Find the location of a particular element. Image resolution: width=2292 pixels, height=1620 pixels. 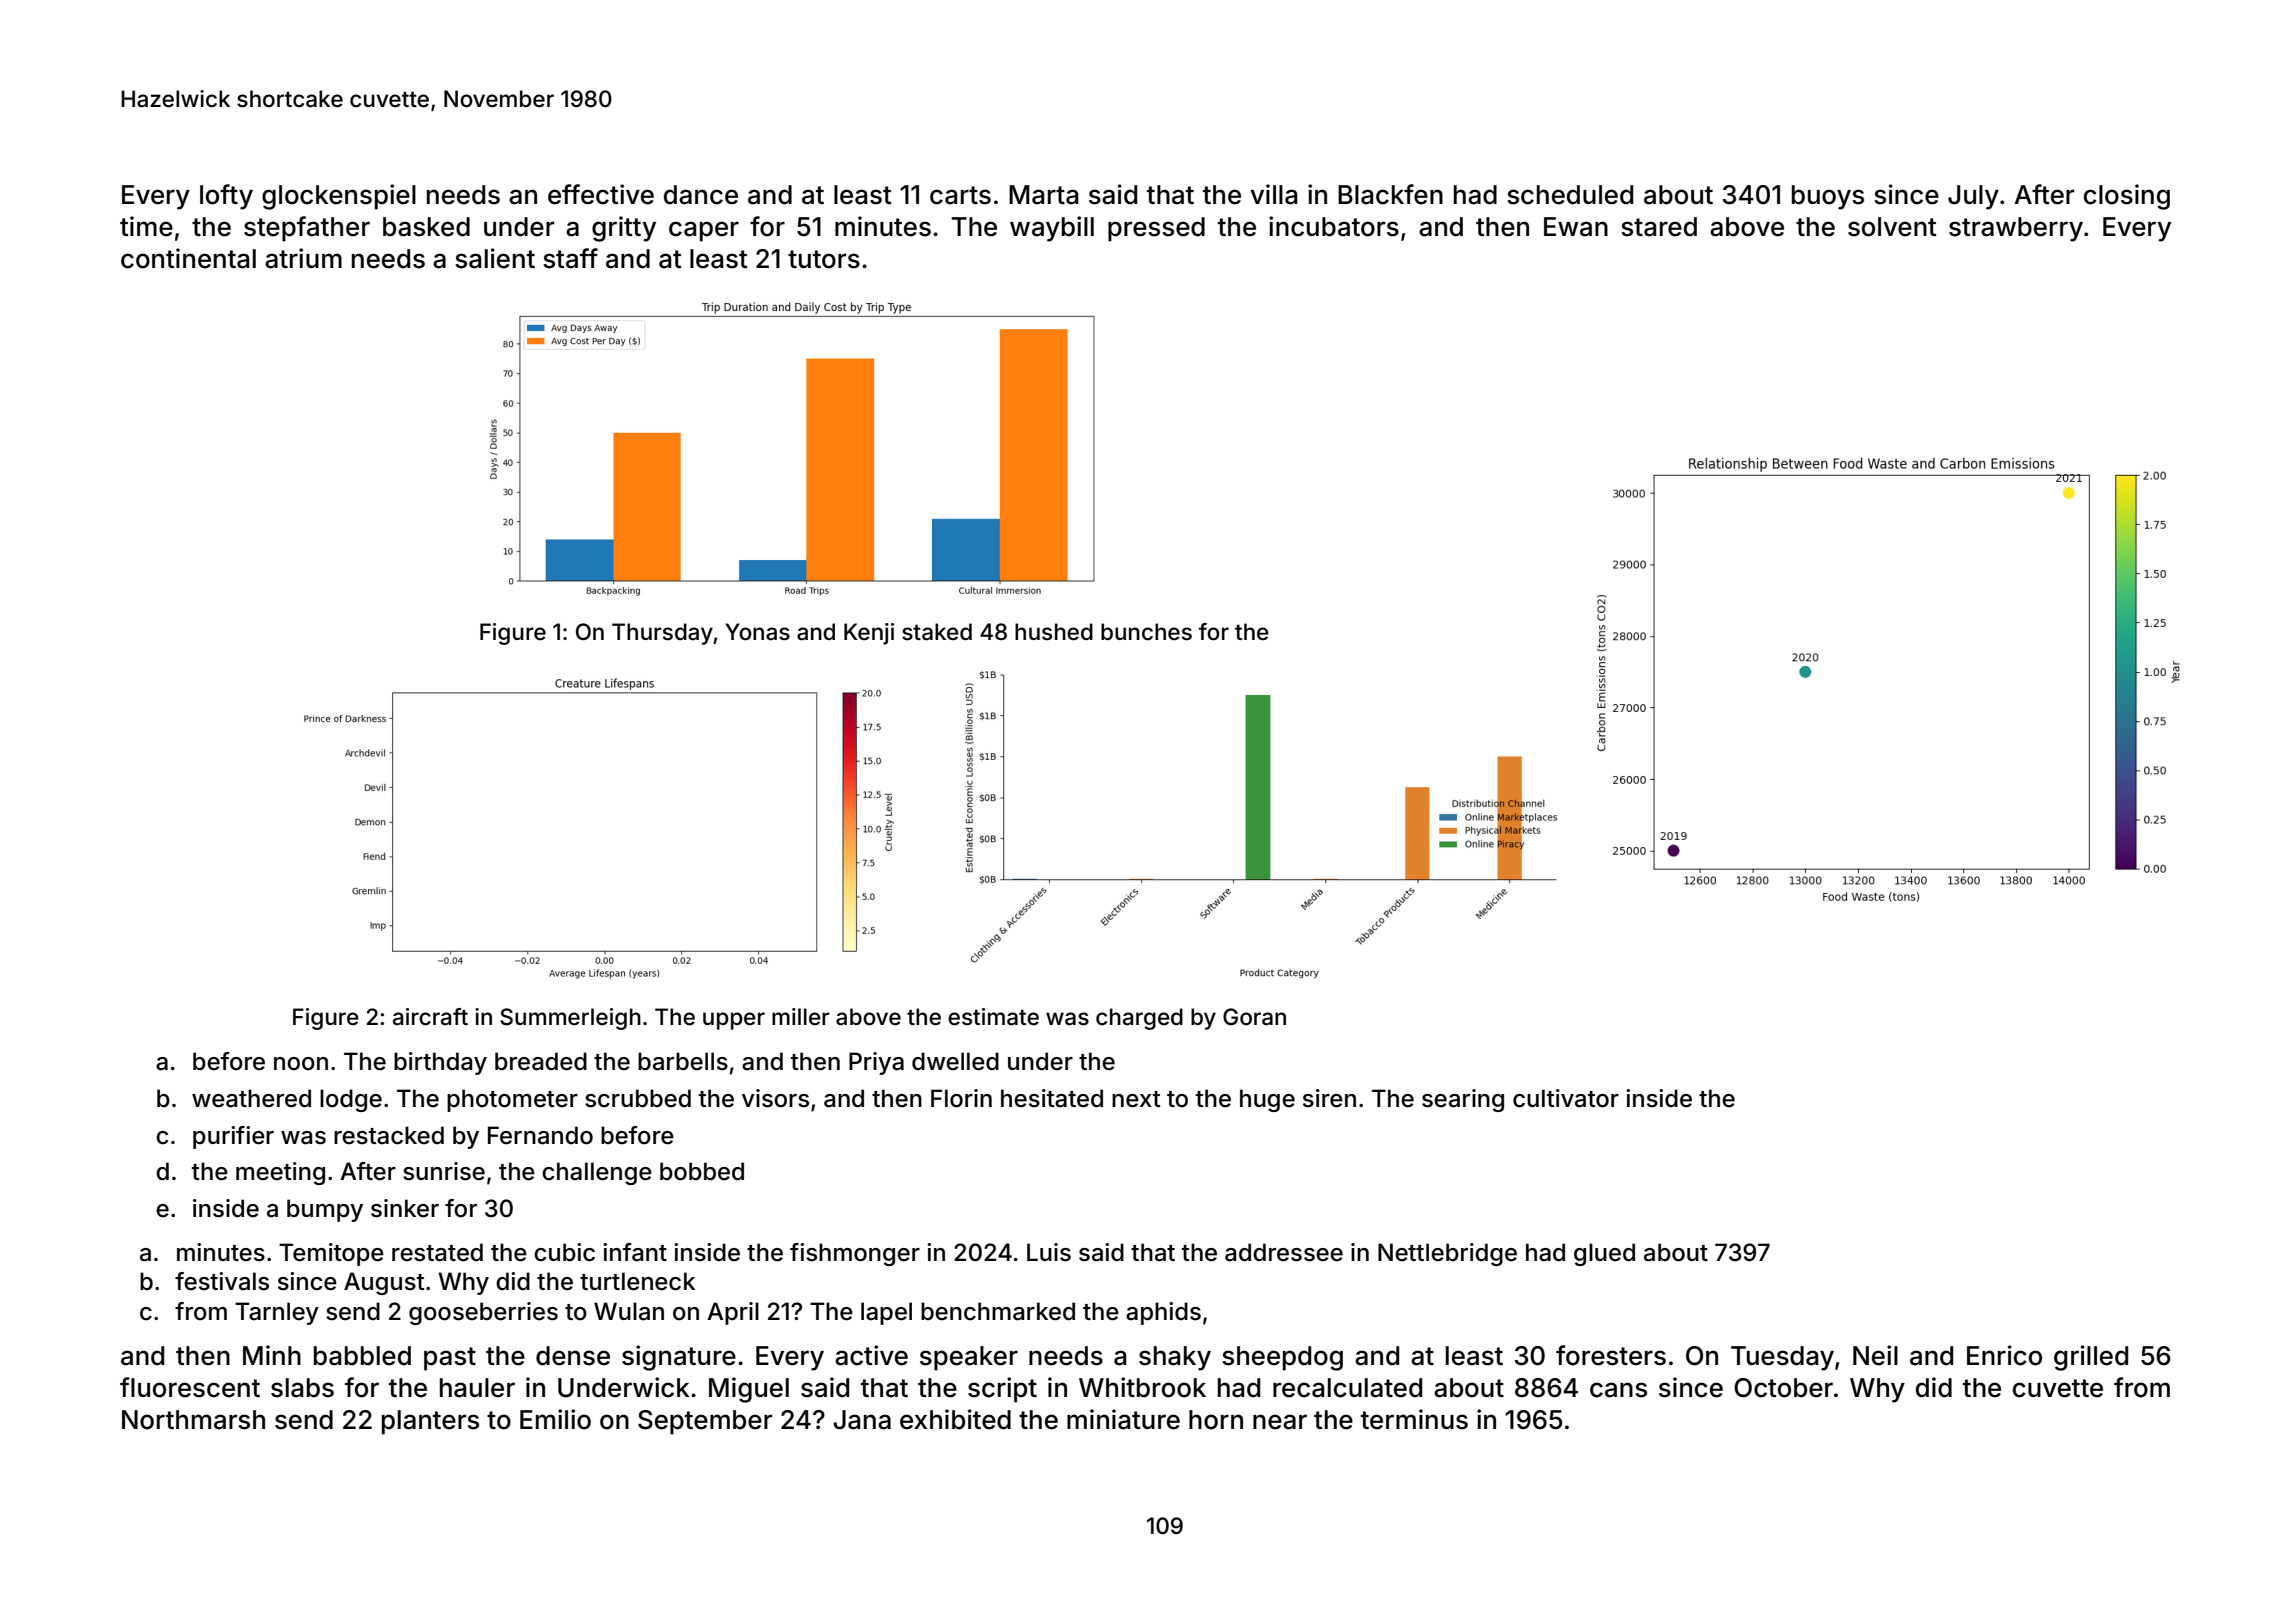

solvent is located at coordinates (1892, 227).
